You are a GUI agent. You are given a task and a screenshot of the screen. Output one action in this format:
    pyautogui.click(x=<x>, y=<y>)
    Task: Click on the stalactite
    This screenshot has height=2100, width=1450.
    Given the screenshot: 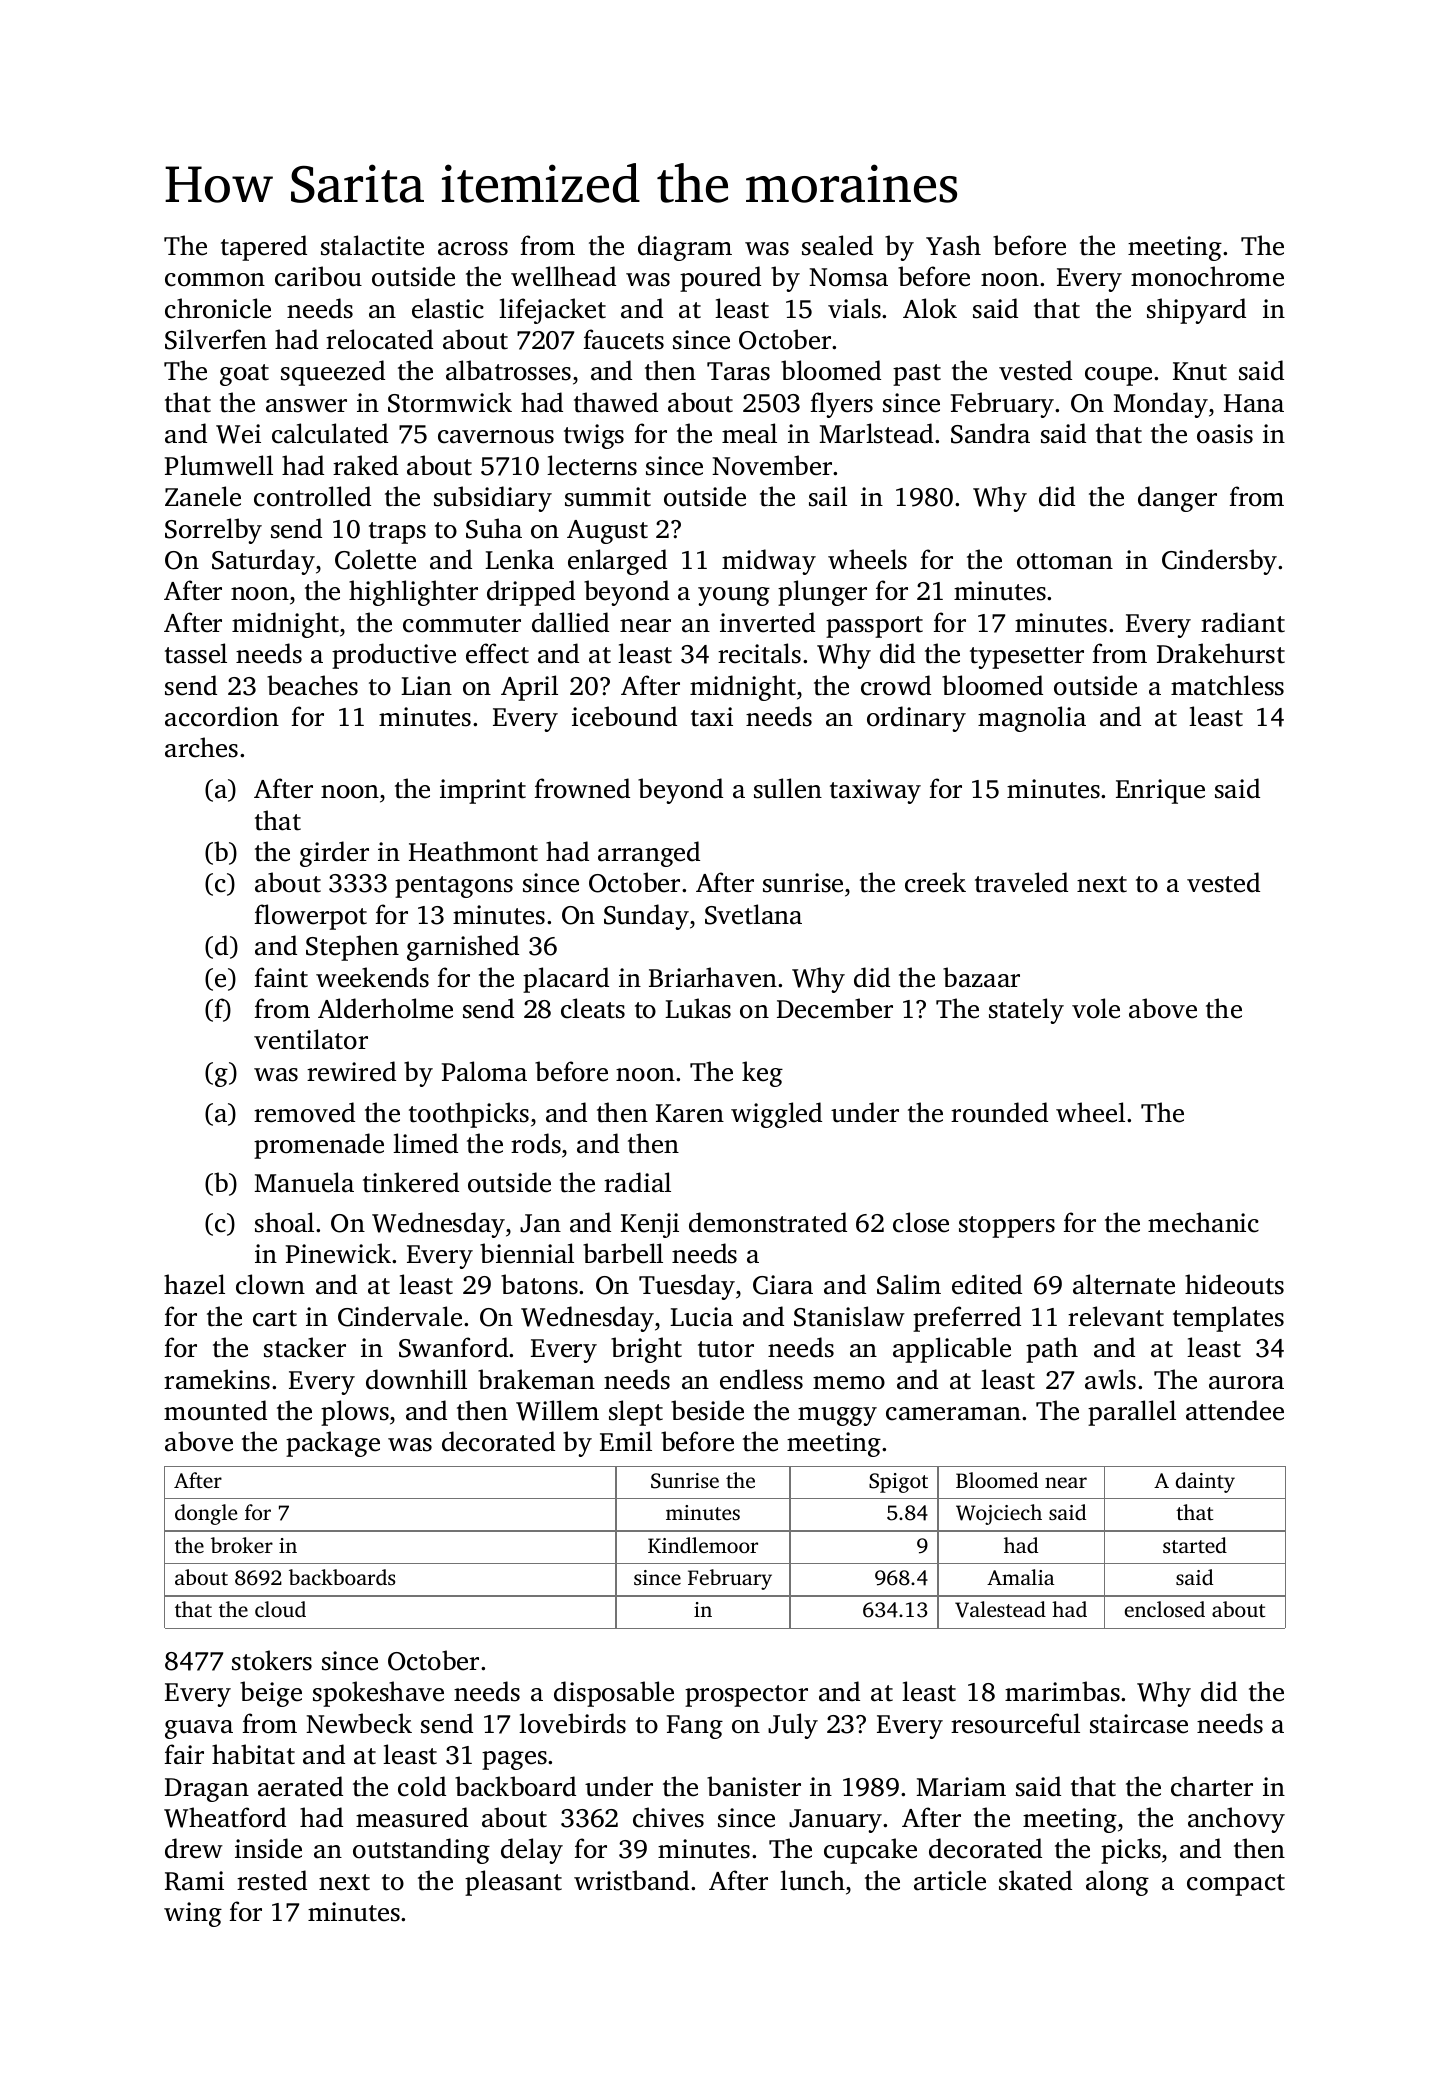 What is the action you would take?
    pyautogui.click(x=372, y=245)
